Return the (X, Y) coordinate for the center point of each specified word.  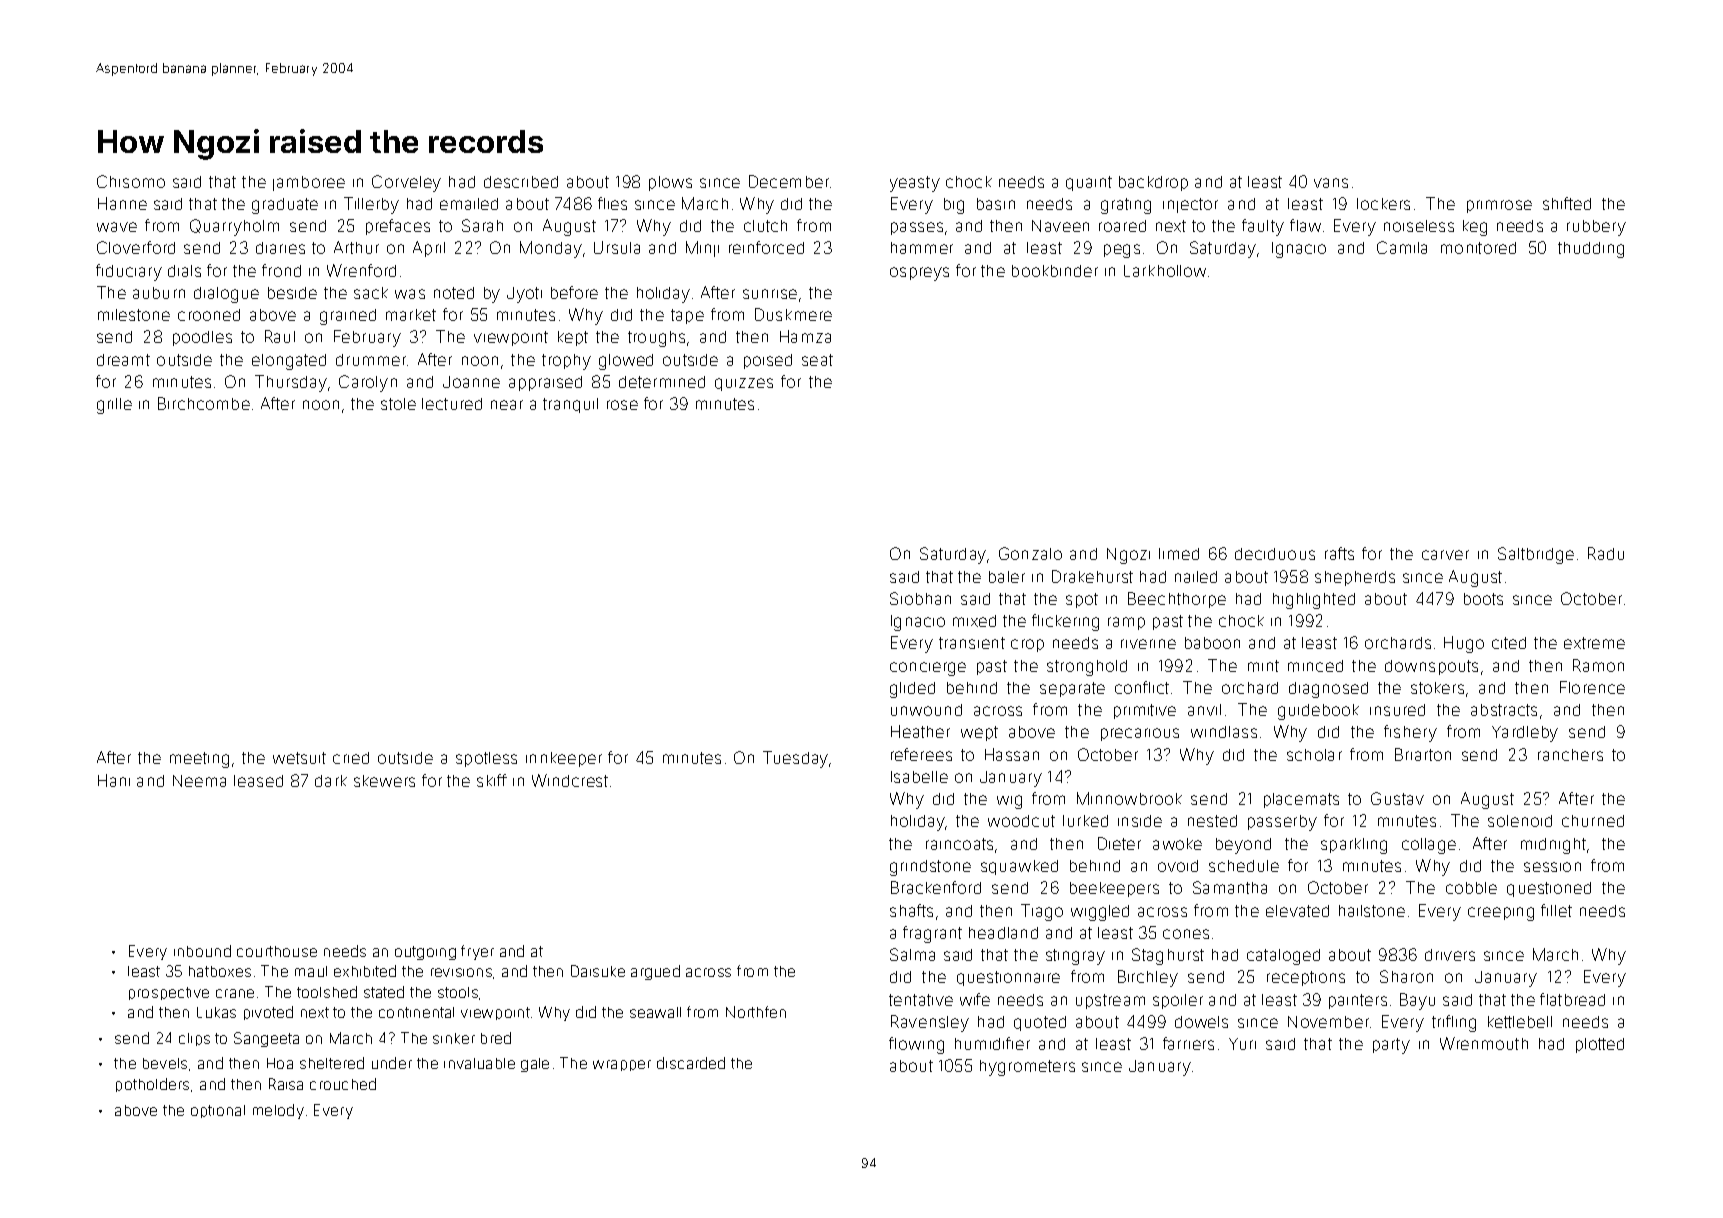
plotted (1600, 1045)
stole (398, 404)
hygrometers (1027, 1068)
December (789, 181)
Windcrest (570, 780)
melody (278, 1111)
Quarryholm (234, 227)
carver (1445, 555)
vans (1331, 183)
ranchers (1570, 755)
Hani (114, 780)
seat (817, 360)
